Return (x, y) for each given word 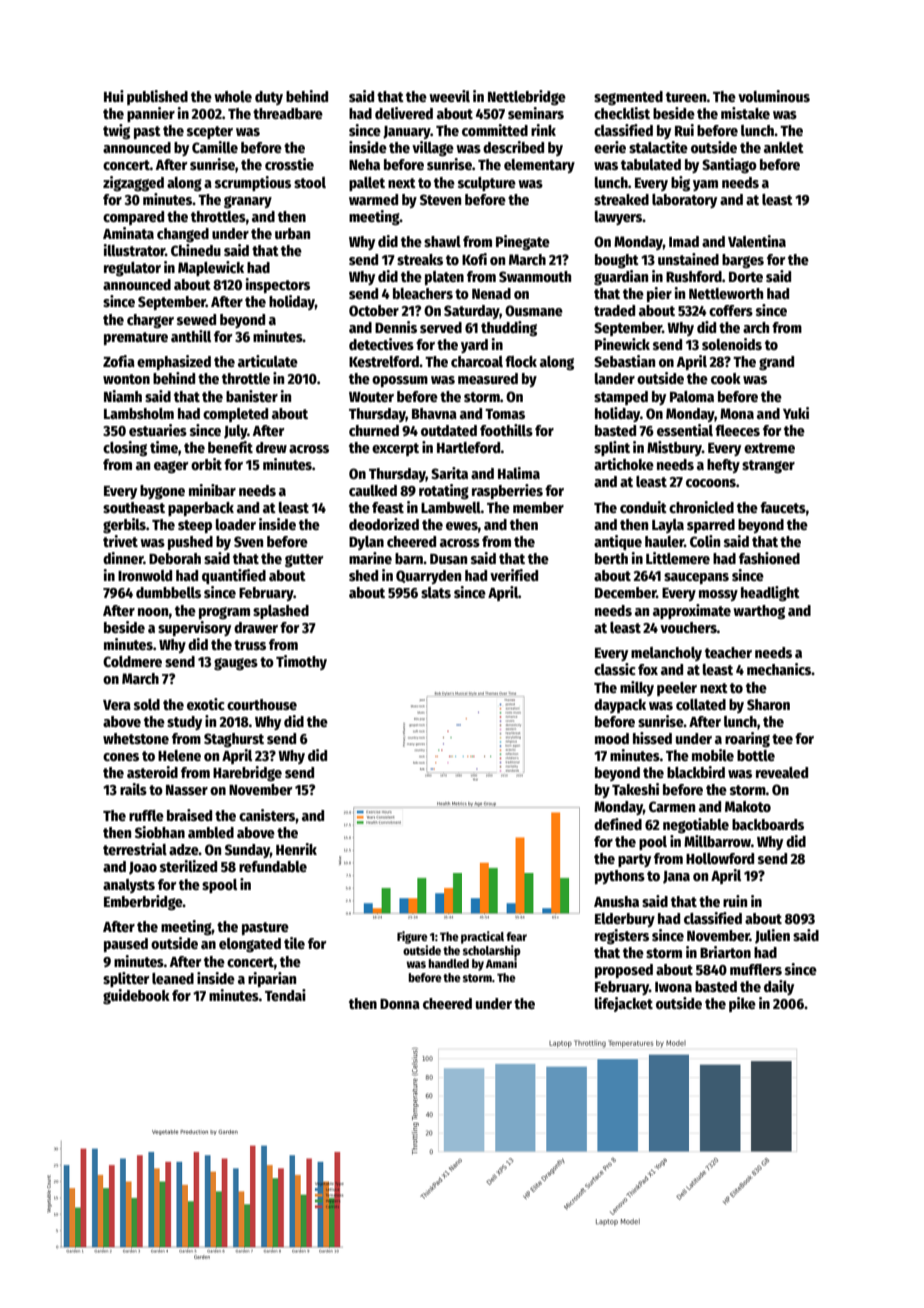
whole (233, 96)
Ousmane (534, 310)
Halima (519, 473)
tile (294, 943)
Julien (772, 936)
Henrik (296, 849)
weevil (449, 96)
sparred (711, 526)
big (680, 183)
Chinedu (196, 250)
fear (516, 936)
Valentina (757, 241)
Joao (143, 868)
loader (236, 524)
